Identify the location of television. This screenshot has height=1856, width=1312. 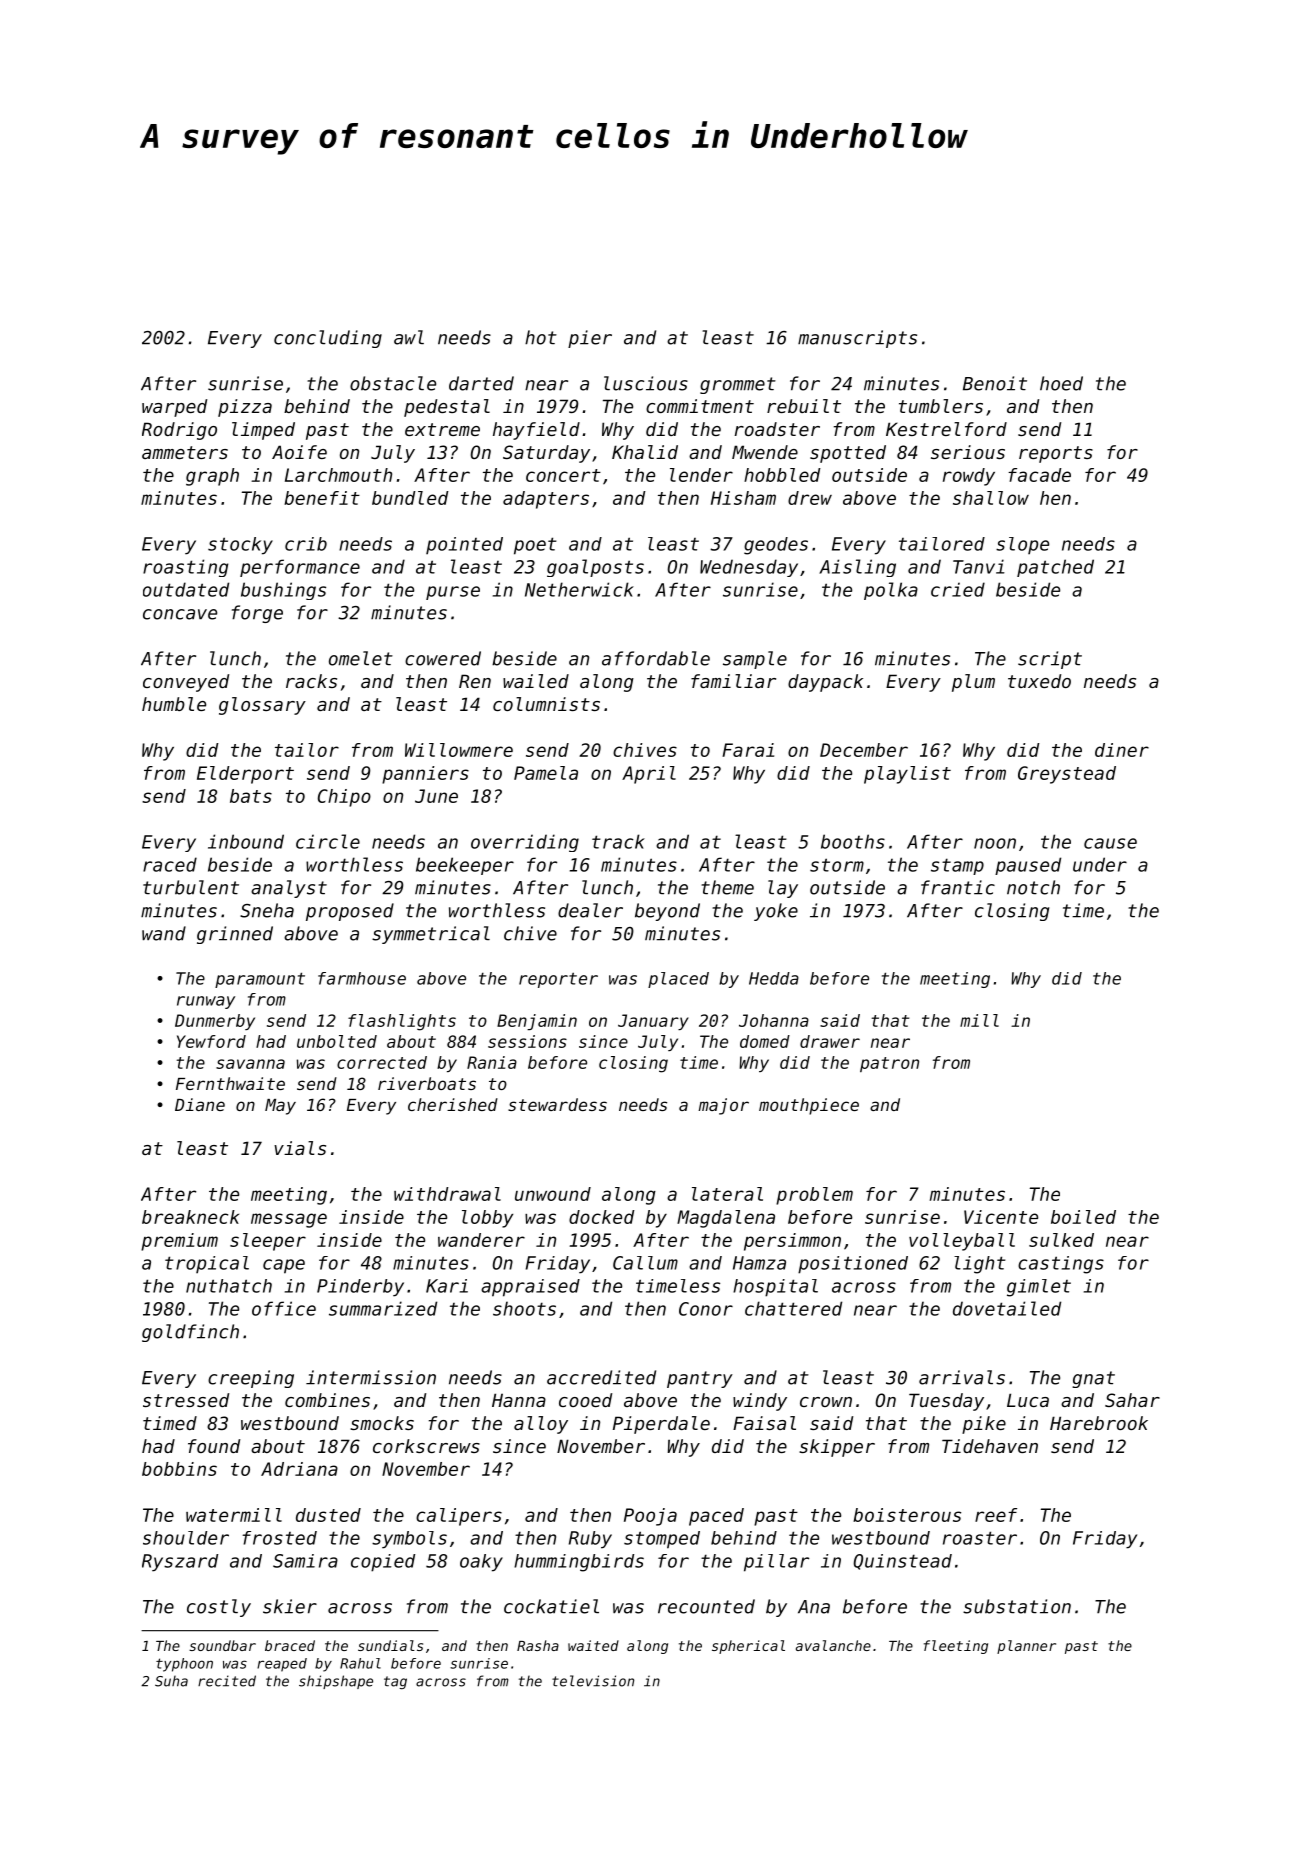
(593, 1681).
